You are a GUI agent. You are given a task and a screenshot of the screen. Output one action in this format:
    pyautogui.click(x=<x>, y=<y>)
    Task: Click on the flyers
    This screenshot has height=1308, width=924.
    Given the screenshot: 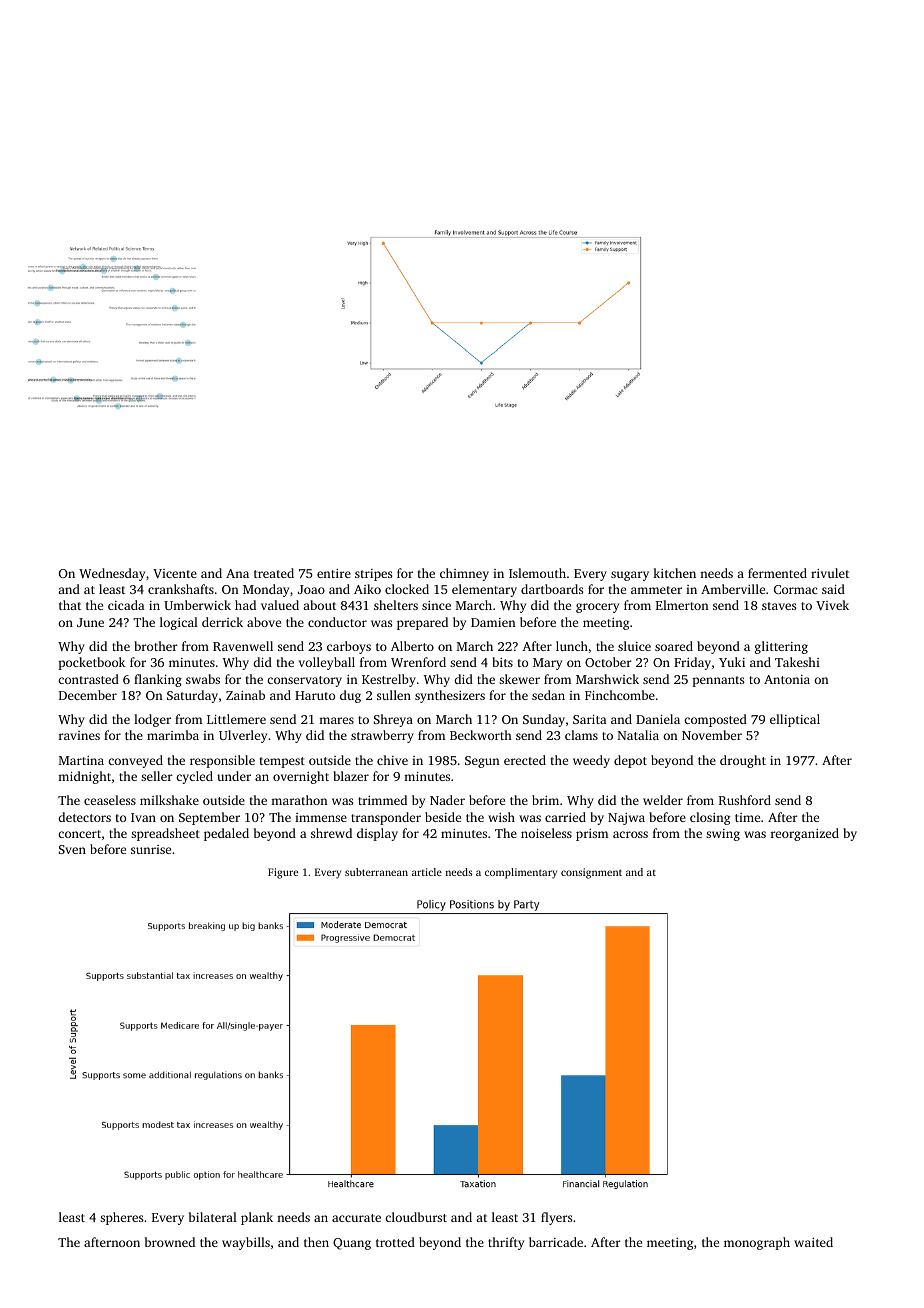 What is the action you would take?
    pyautogui.click(x=556, y=1218)
